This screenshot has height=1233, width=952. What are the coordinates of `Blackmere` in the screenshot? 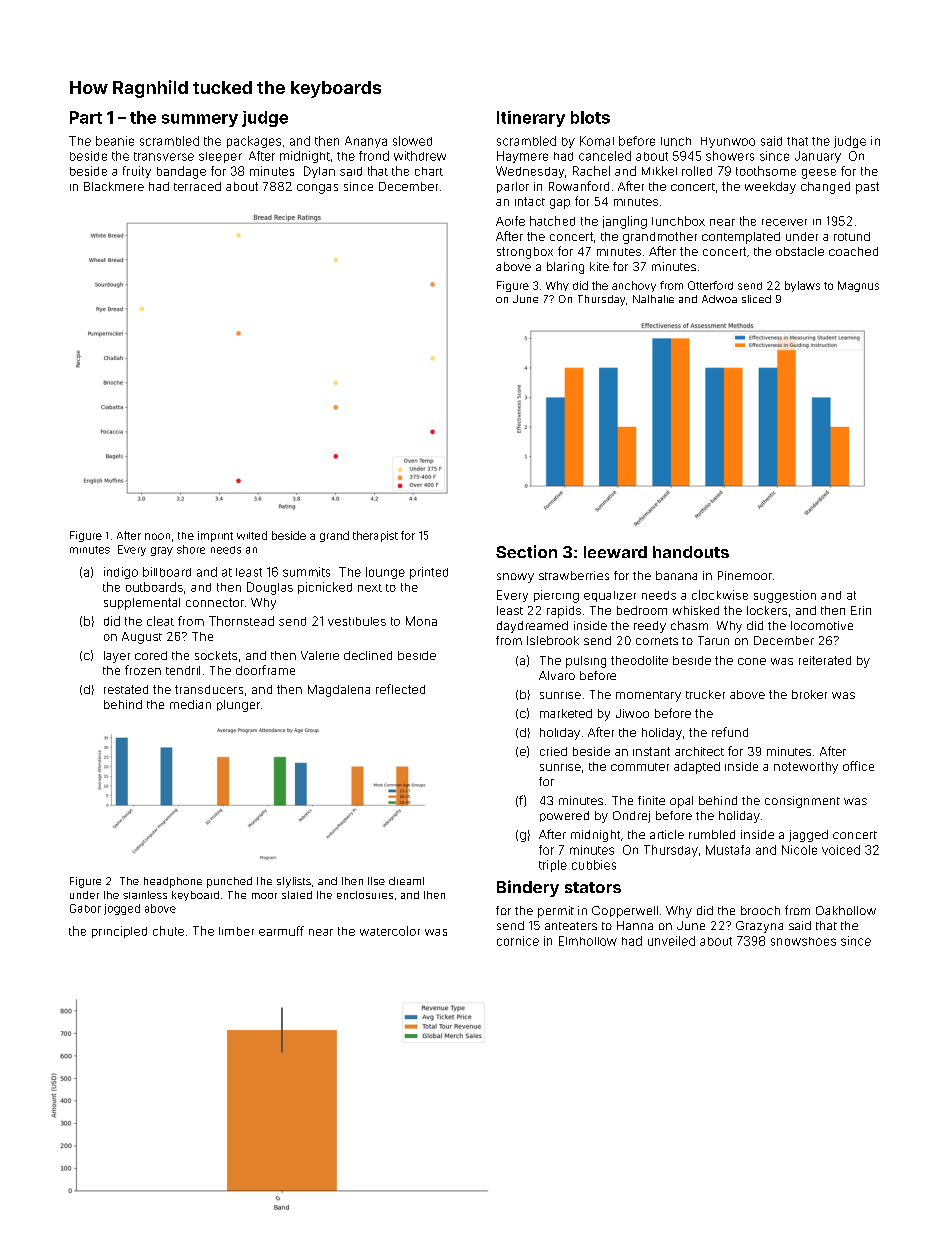 It's located at (114, 186).
